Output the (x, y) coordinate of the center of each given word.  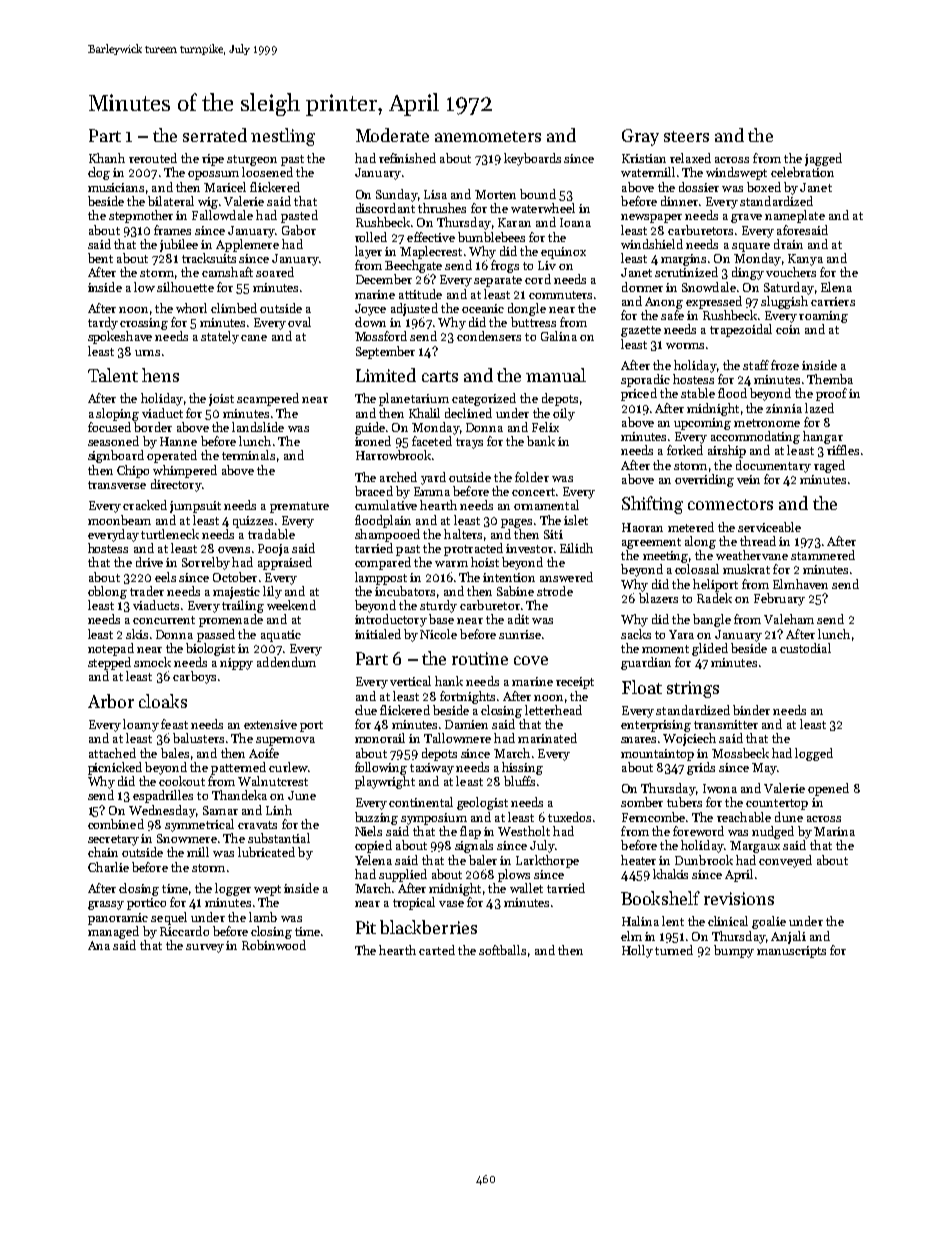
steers (686, 136)
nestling (283, 137)
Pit (366, 927)
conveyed (785, 861)
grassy (106, 905)
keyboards (532, 159)
